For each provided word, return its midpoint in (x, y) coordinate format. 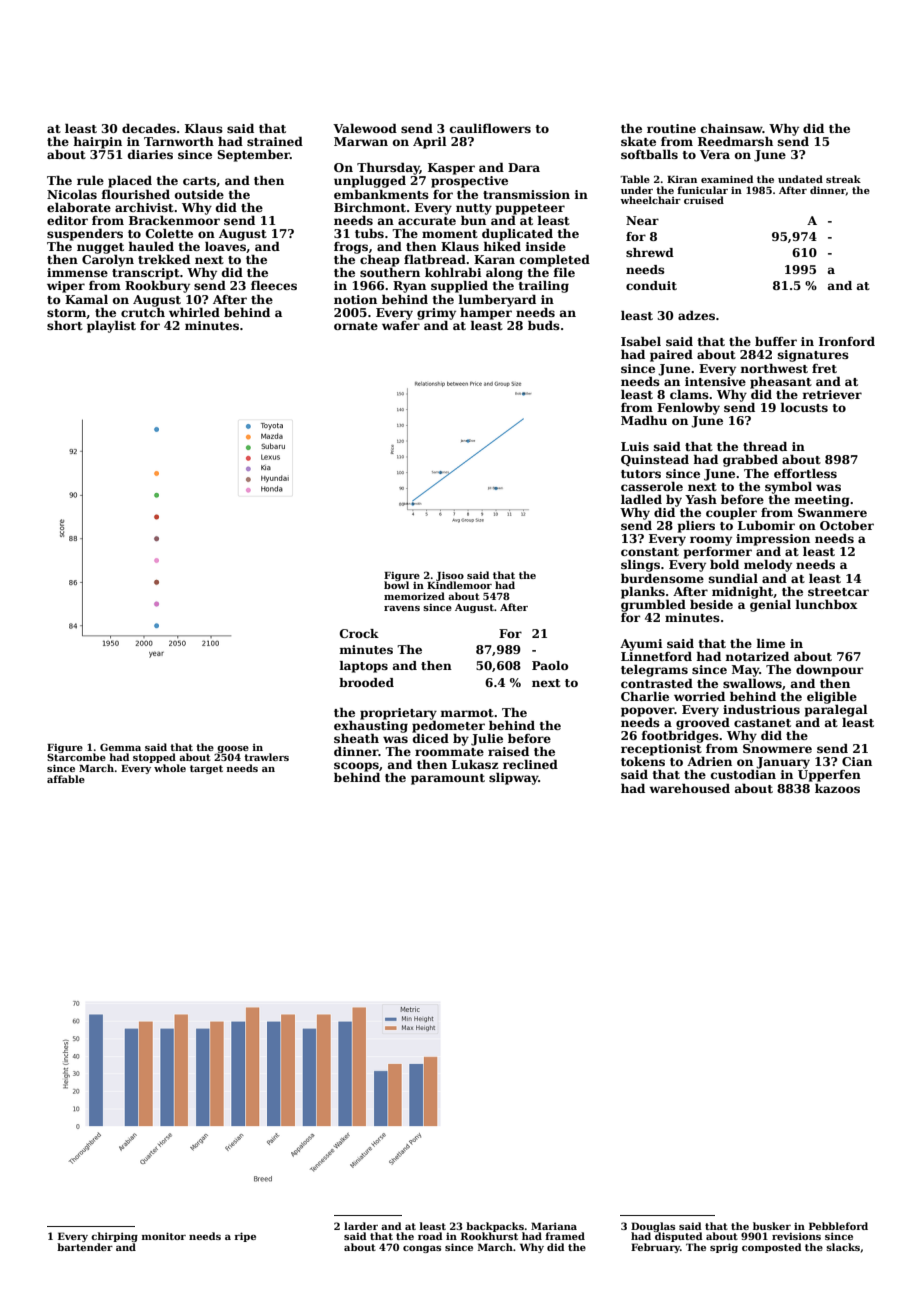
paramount (448, 779)
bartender (85, 1247)
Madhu (644, 420)
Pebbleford (838, 1226)
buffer (776, 341)
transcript (146, 274)
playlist (111, 326)
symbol (788, 487)
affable (66, 779)
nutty (474, 209)
